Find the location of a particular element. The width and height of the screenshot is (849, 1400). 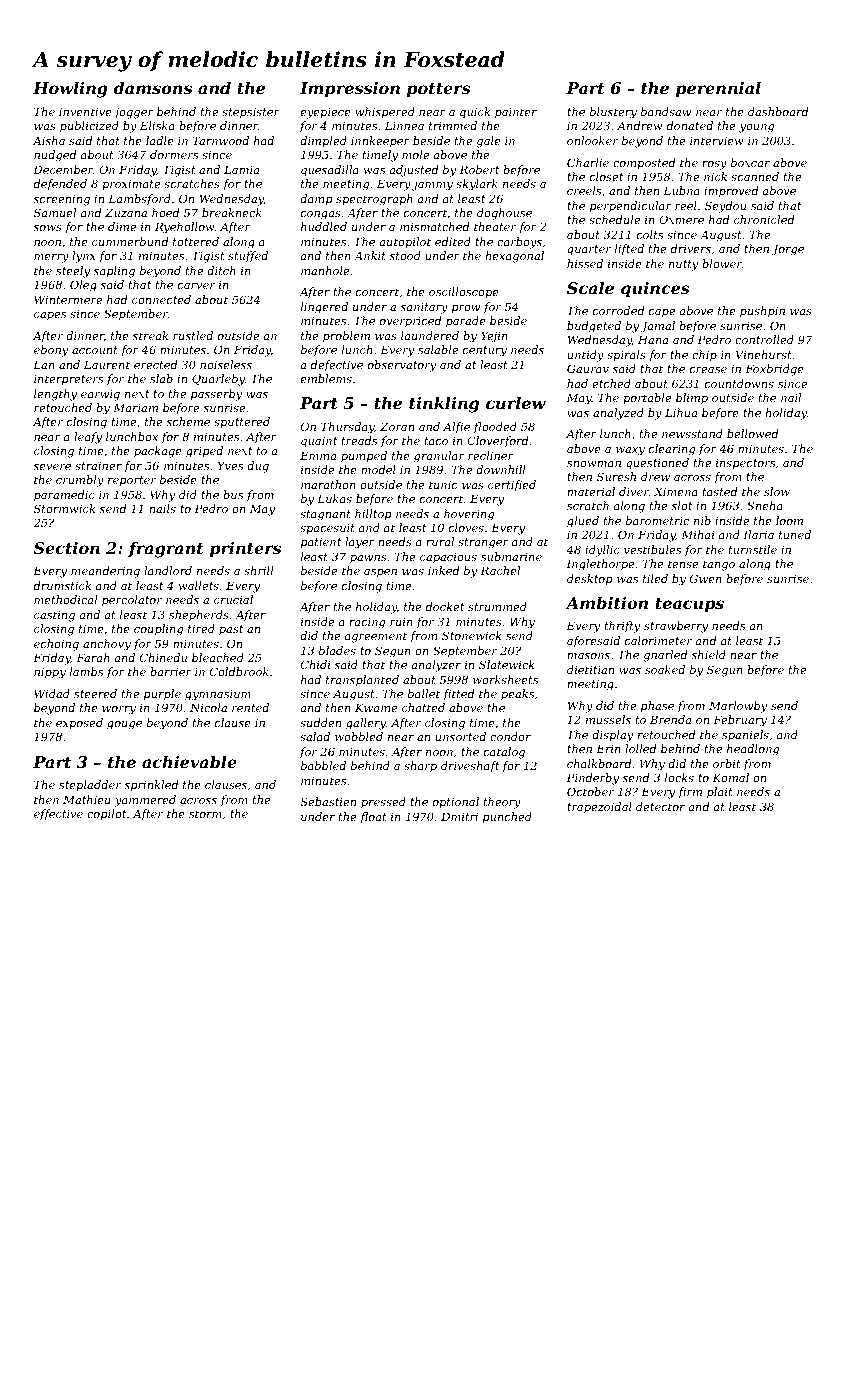

jammy is located at coordinates (432, 185).
